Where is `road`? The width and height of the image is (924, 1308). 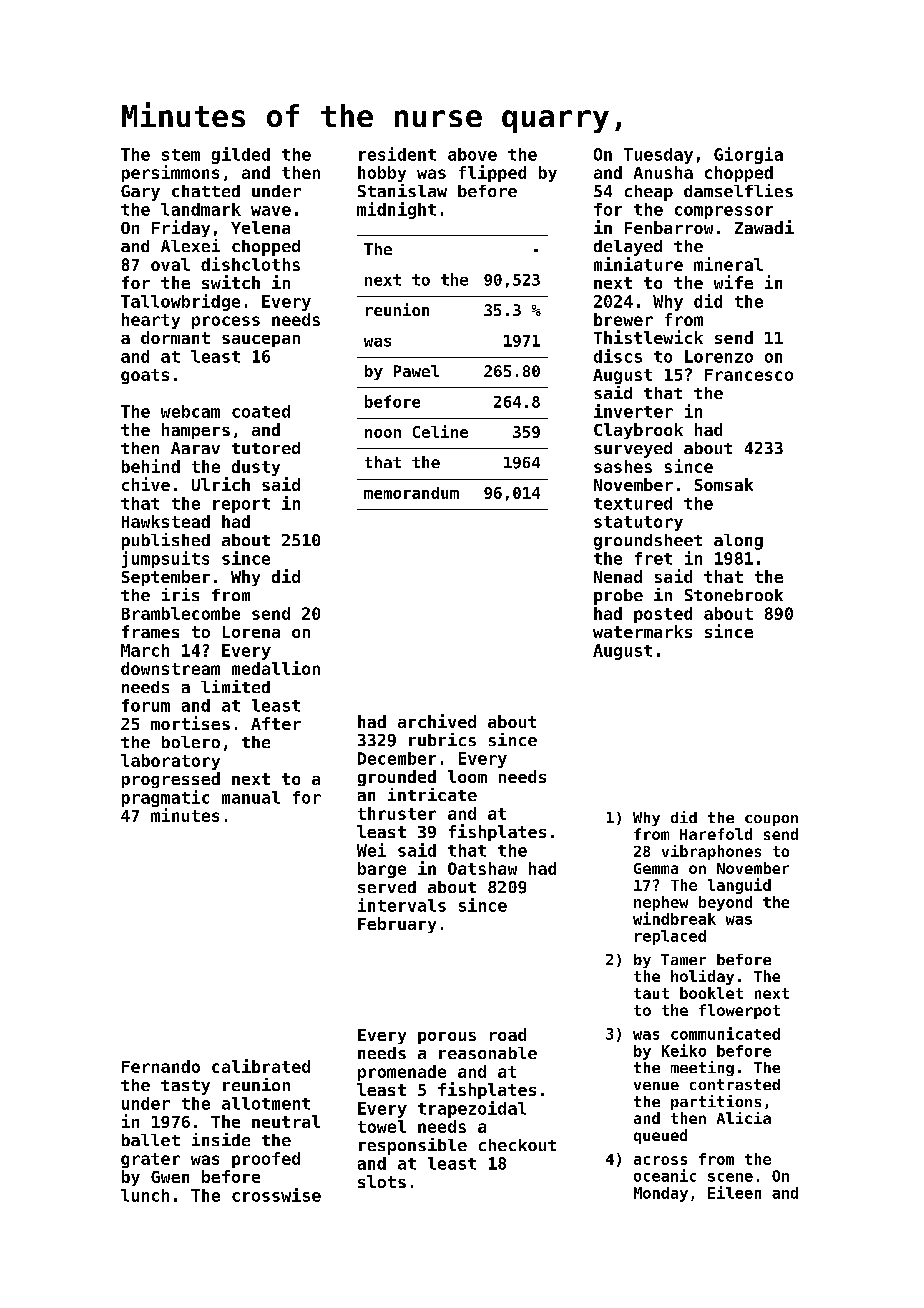 road is located at coordinates (508, 1034).
